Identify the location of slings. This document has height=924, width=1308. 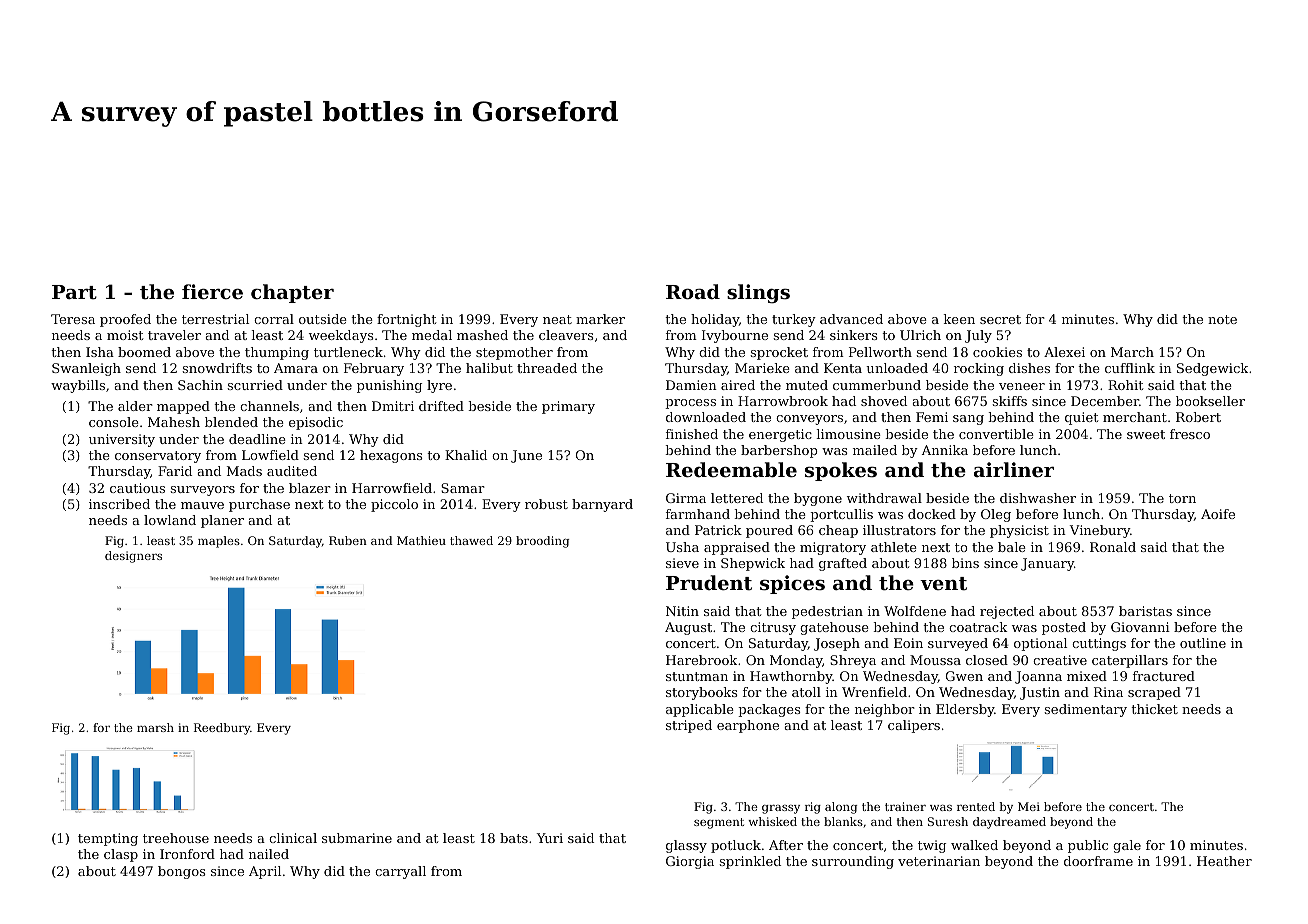
(758, 294).
